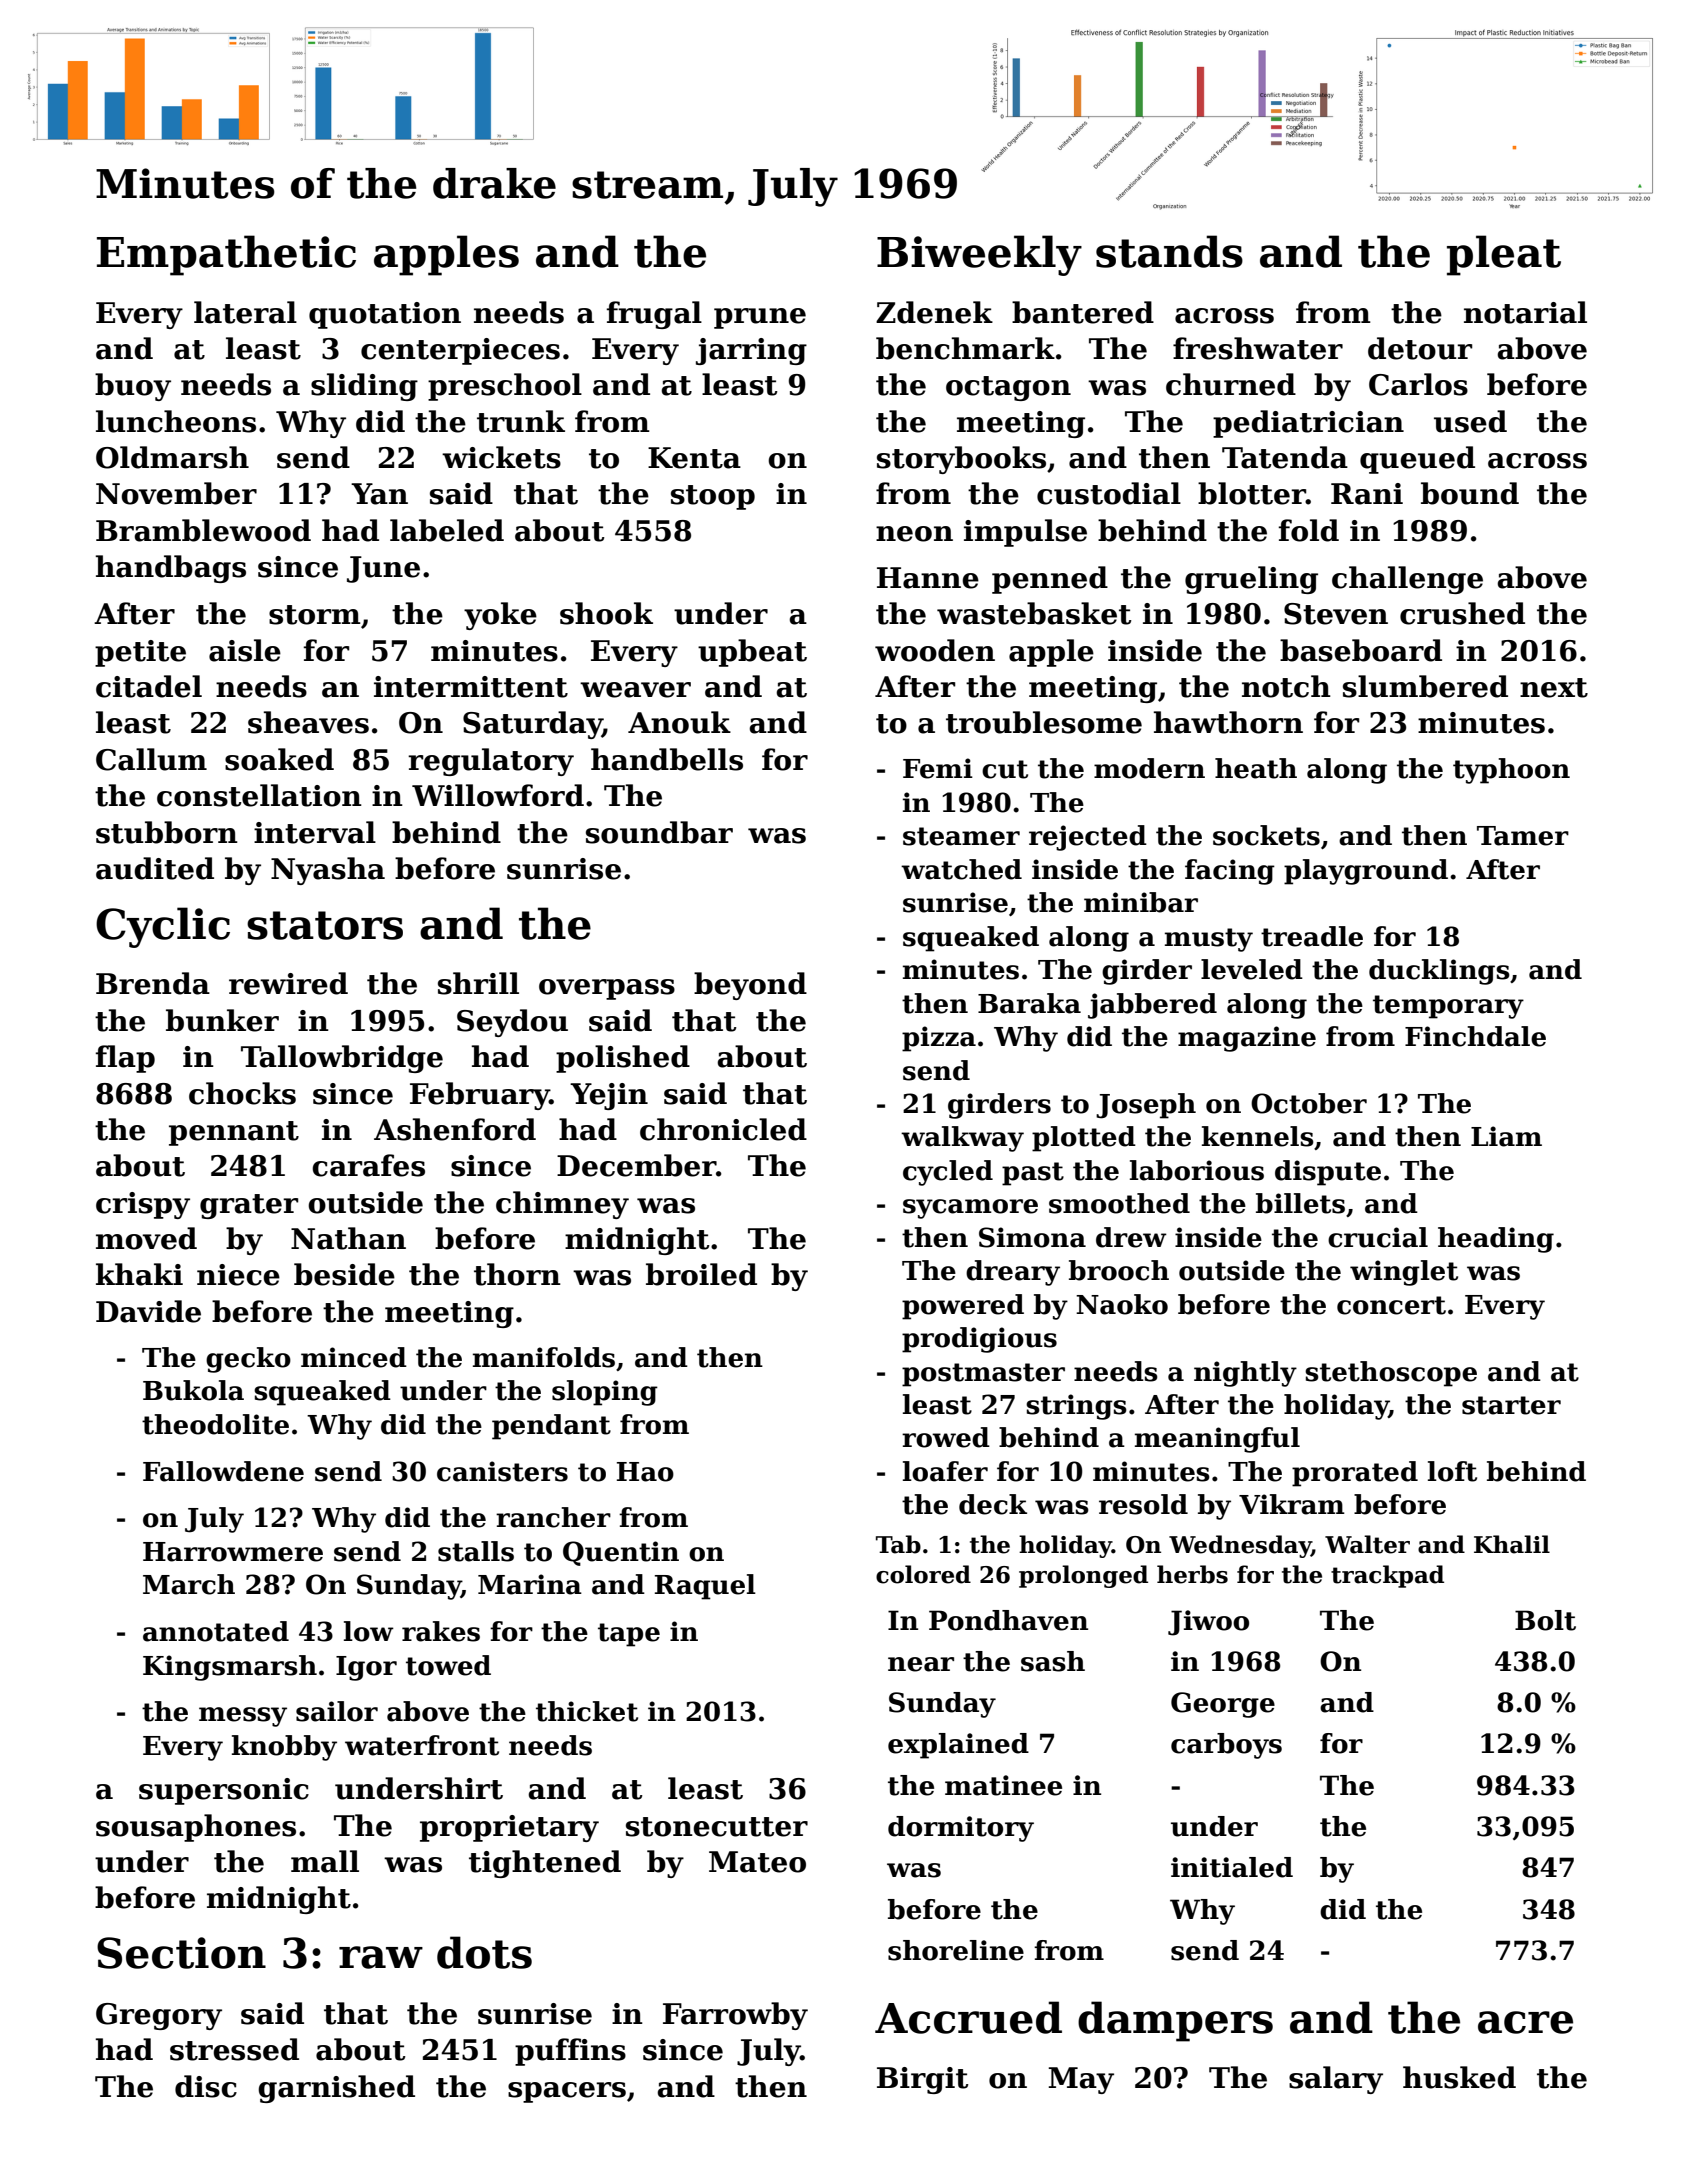 Image resolution: width=1683 pixels, height=2178 pixels. What do you see at coordinates (1511, 1405) in the screenshot?
I see `starter` at bounding box center [1511, 1405].
